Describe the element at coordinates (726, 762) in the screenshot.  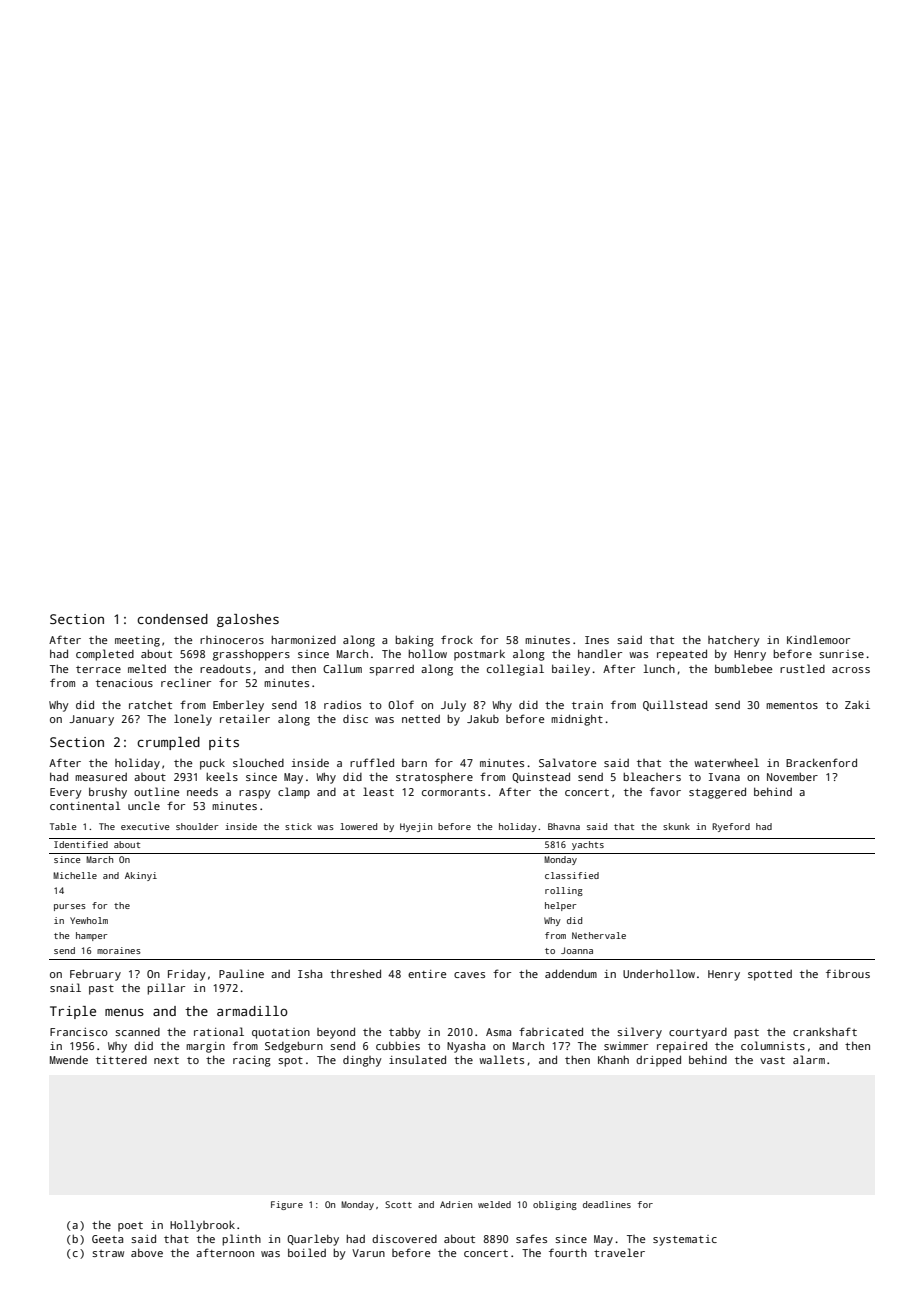
I see `waterwheel` at that location.
